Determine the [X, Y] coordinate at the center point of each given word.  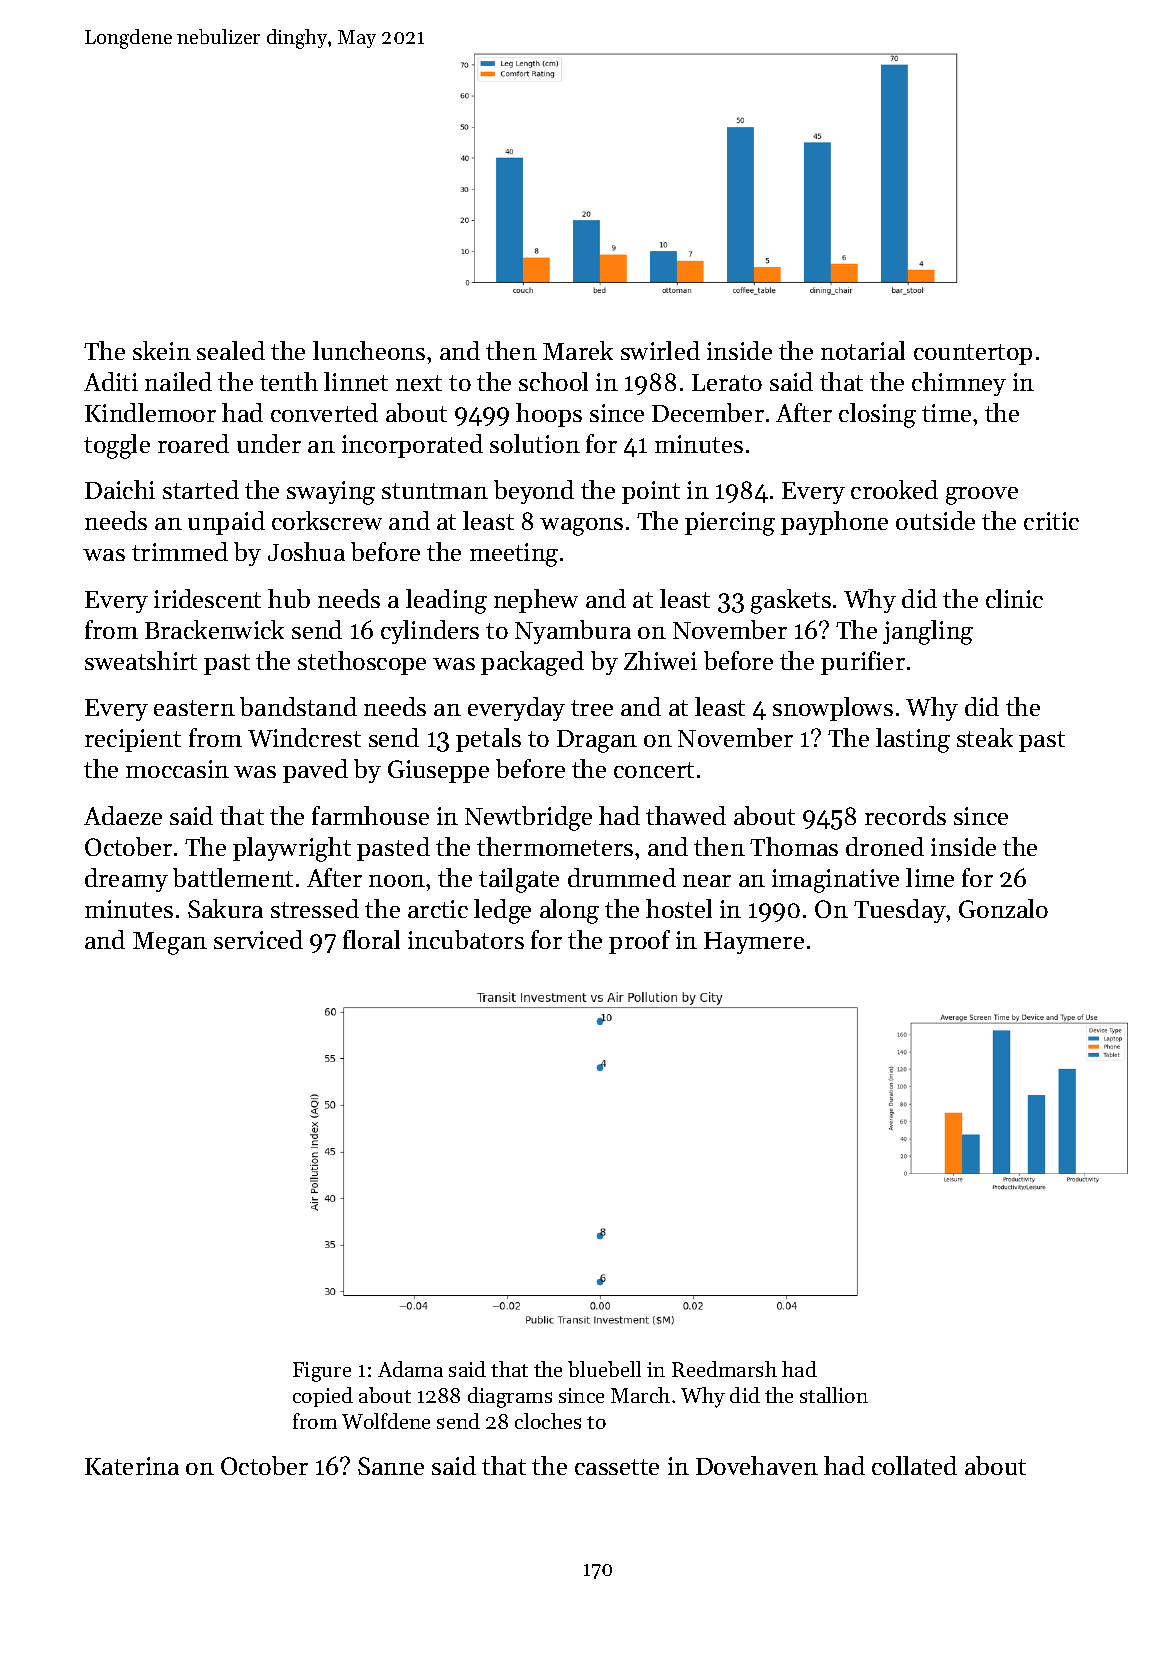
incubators [466, 939]
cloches [548, 1421]
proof [639, 942]
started [201, 489]
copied [323, 1397]
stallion [834, 1395]
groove [982, 496]
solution [535, 443]
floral [371, 939]
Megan [170, 943]
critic [1051, 521]
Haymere [754, 943]
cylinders [430, 632]
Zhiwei [660, 660]
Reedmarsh [724, 1369]
